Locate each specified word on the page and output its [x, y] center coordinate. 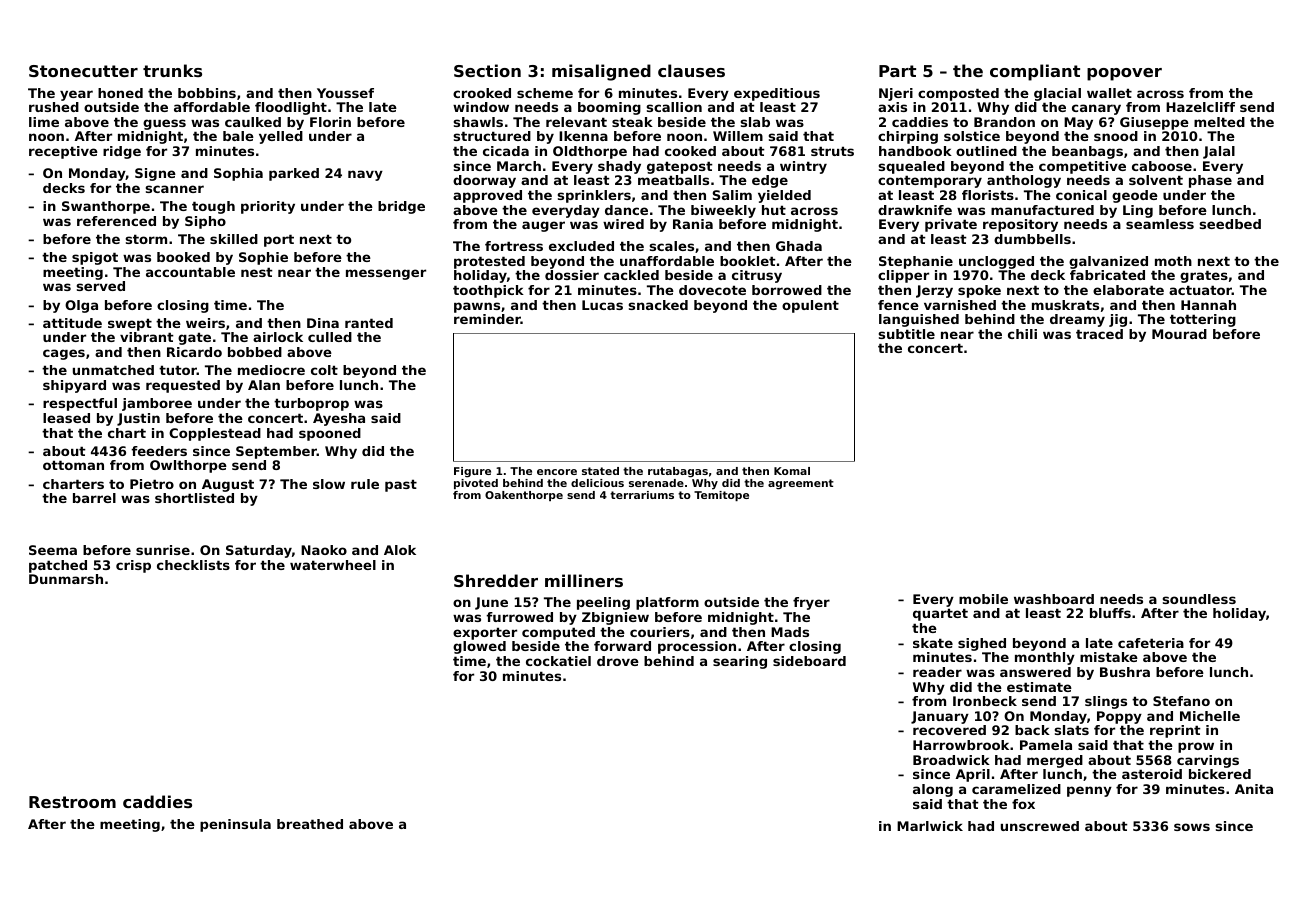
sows [1192, 827]
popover [1124, 74]
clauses [691, 70]
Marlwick [930, 826]
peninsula [235, 825]
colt [324, 370]
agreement [801, 484]
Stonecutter [83, 71]
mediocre [271, 370]
